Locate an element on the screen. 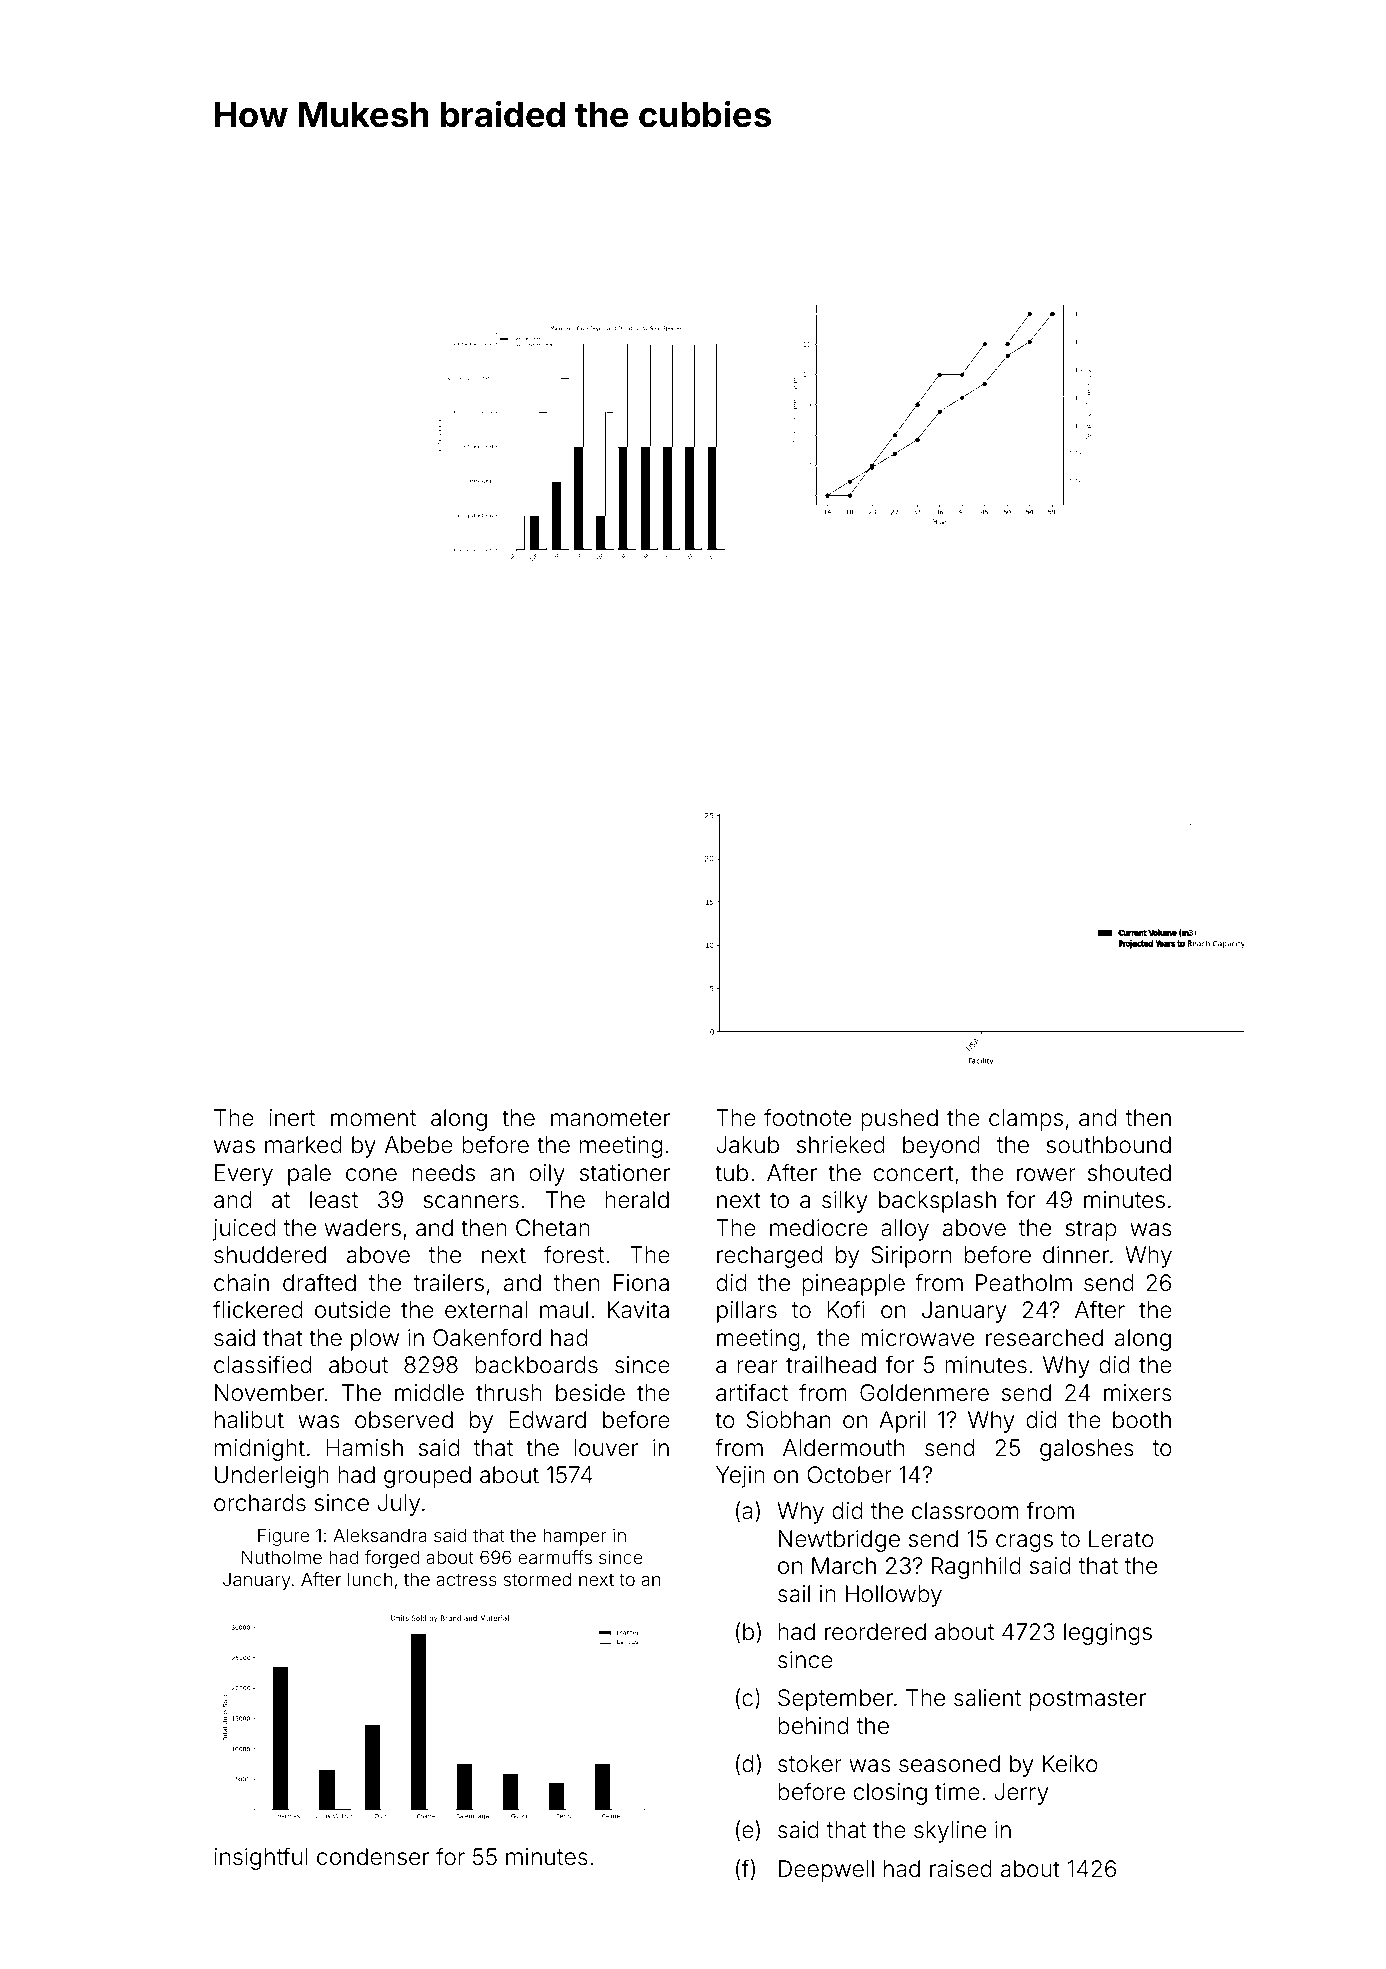  Jerry is located at coordinates (1021, 1794).
